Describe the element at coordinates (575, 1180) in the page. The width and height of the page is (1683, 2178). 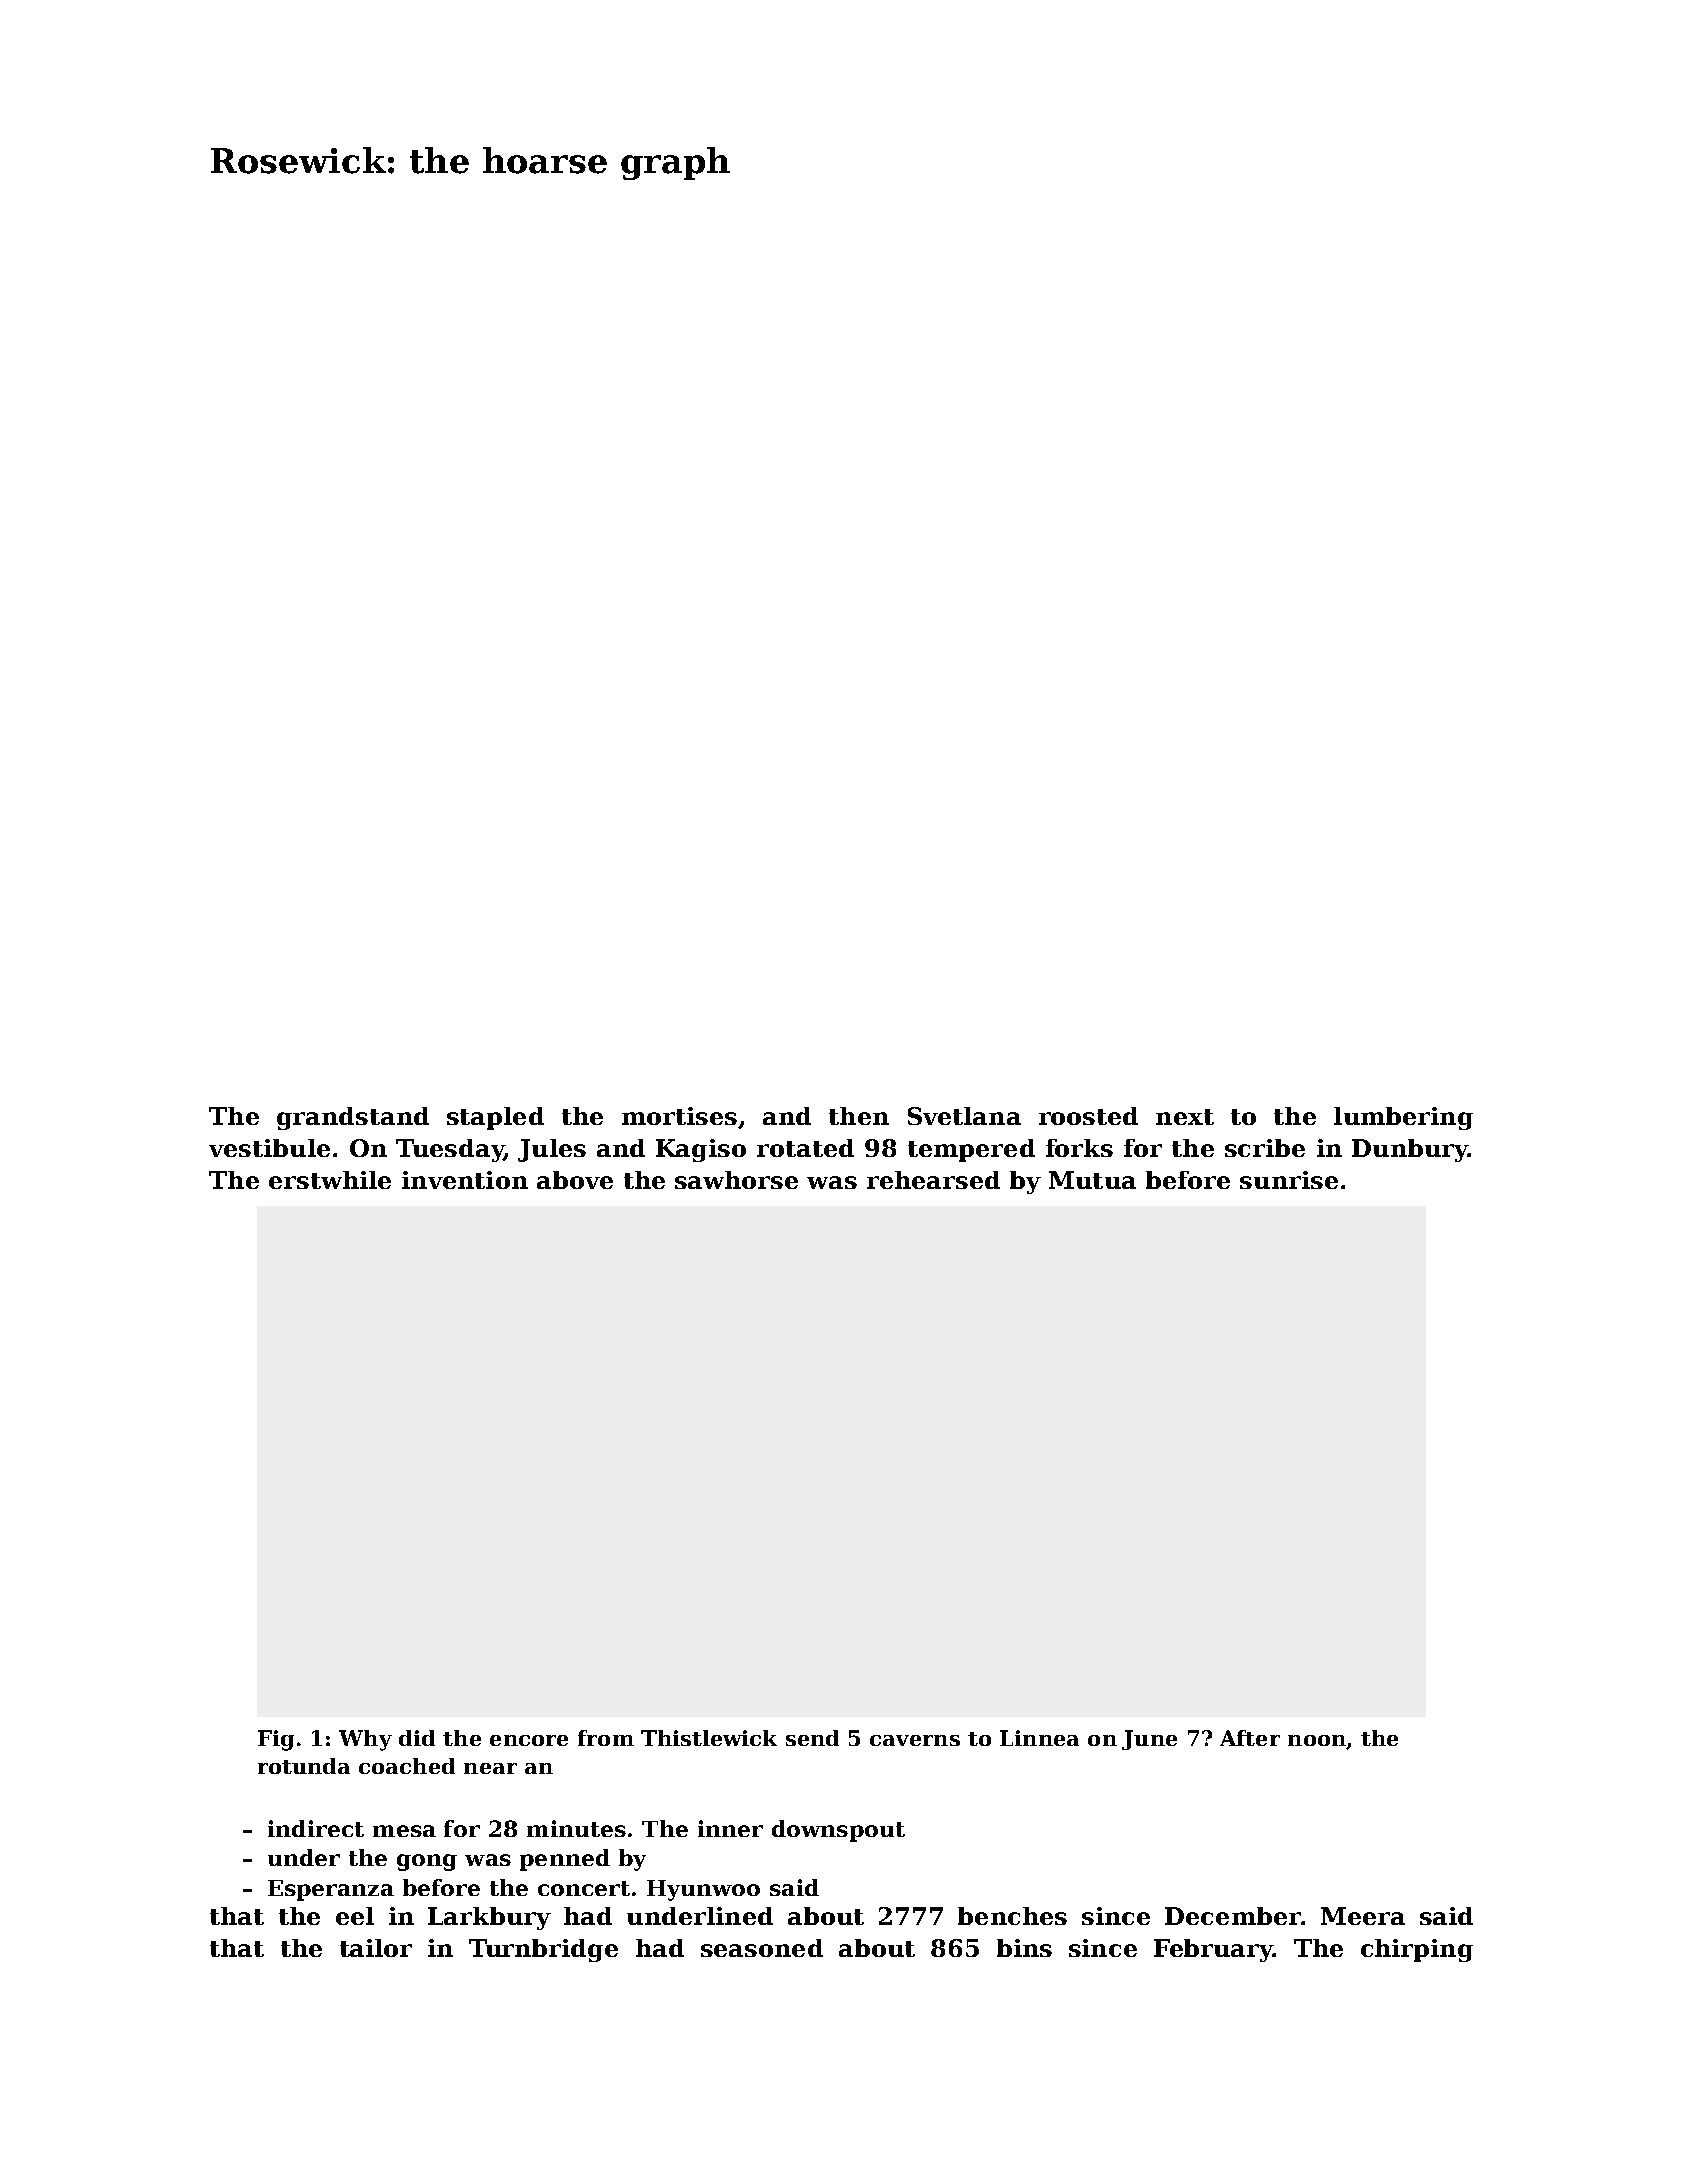
I see `above` at that location.
